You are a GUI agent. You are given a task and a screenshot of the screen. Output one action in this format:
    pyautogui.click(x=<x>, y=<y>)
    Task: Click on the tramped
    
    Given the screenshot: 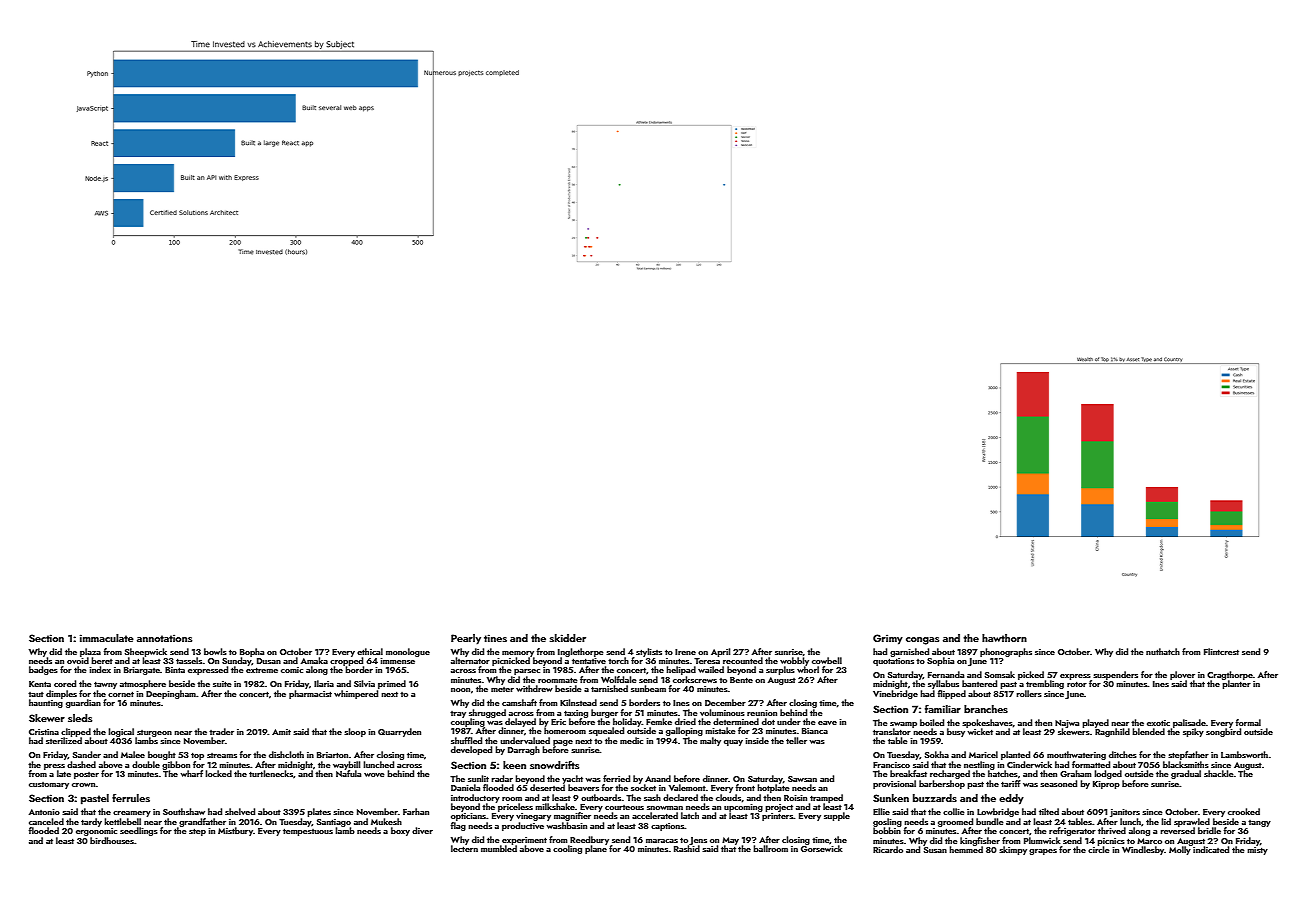 What is the action you would take?
    pyautogui.click(x=826, y=798)
